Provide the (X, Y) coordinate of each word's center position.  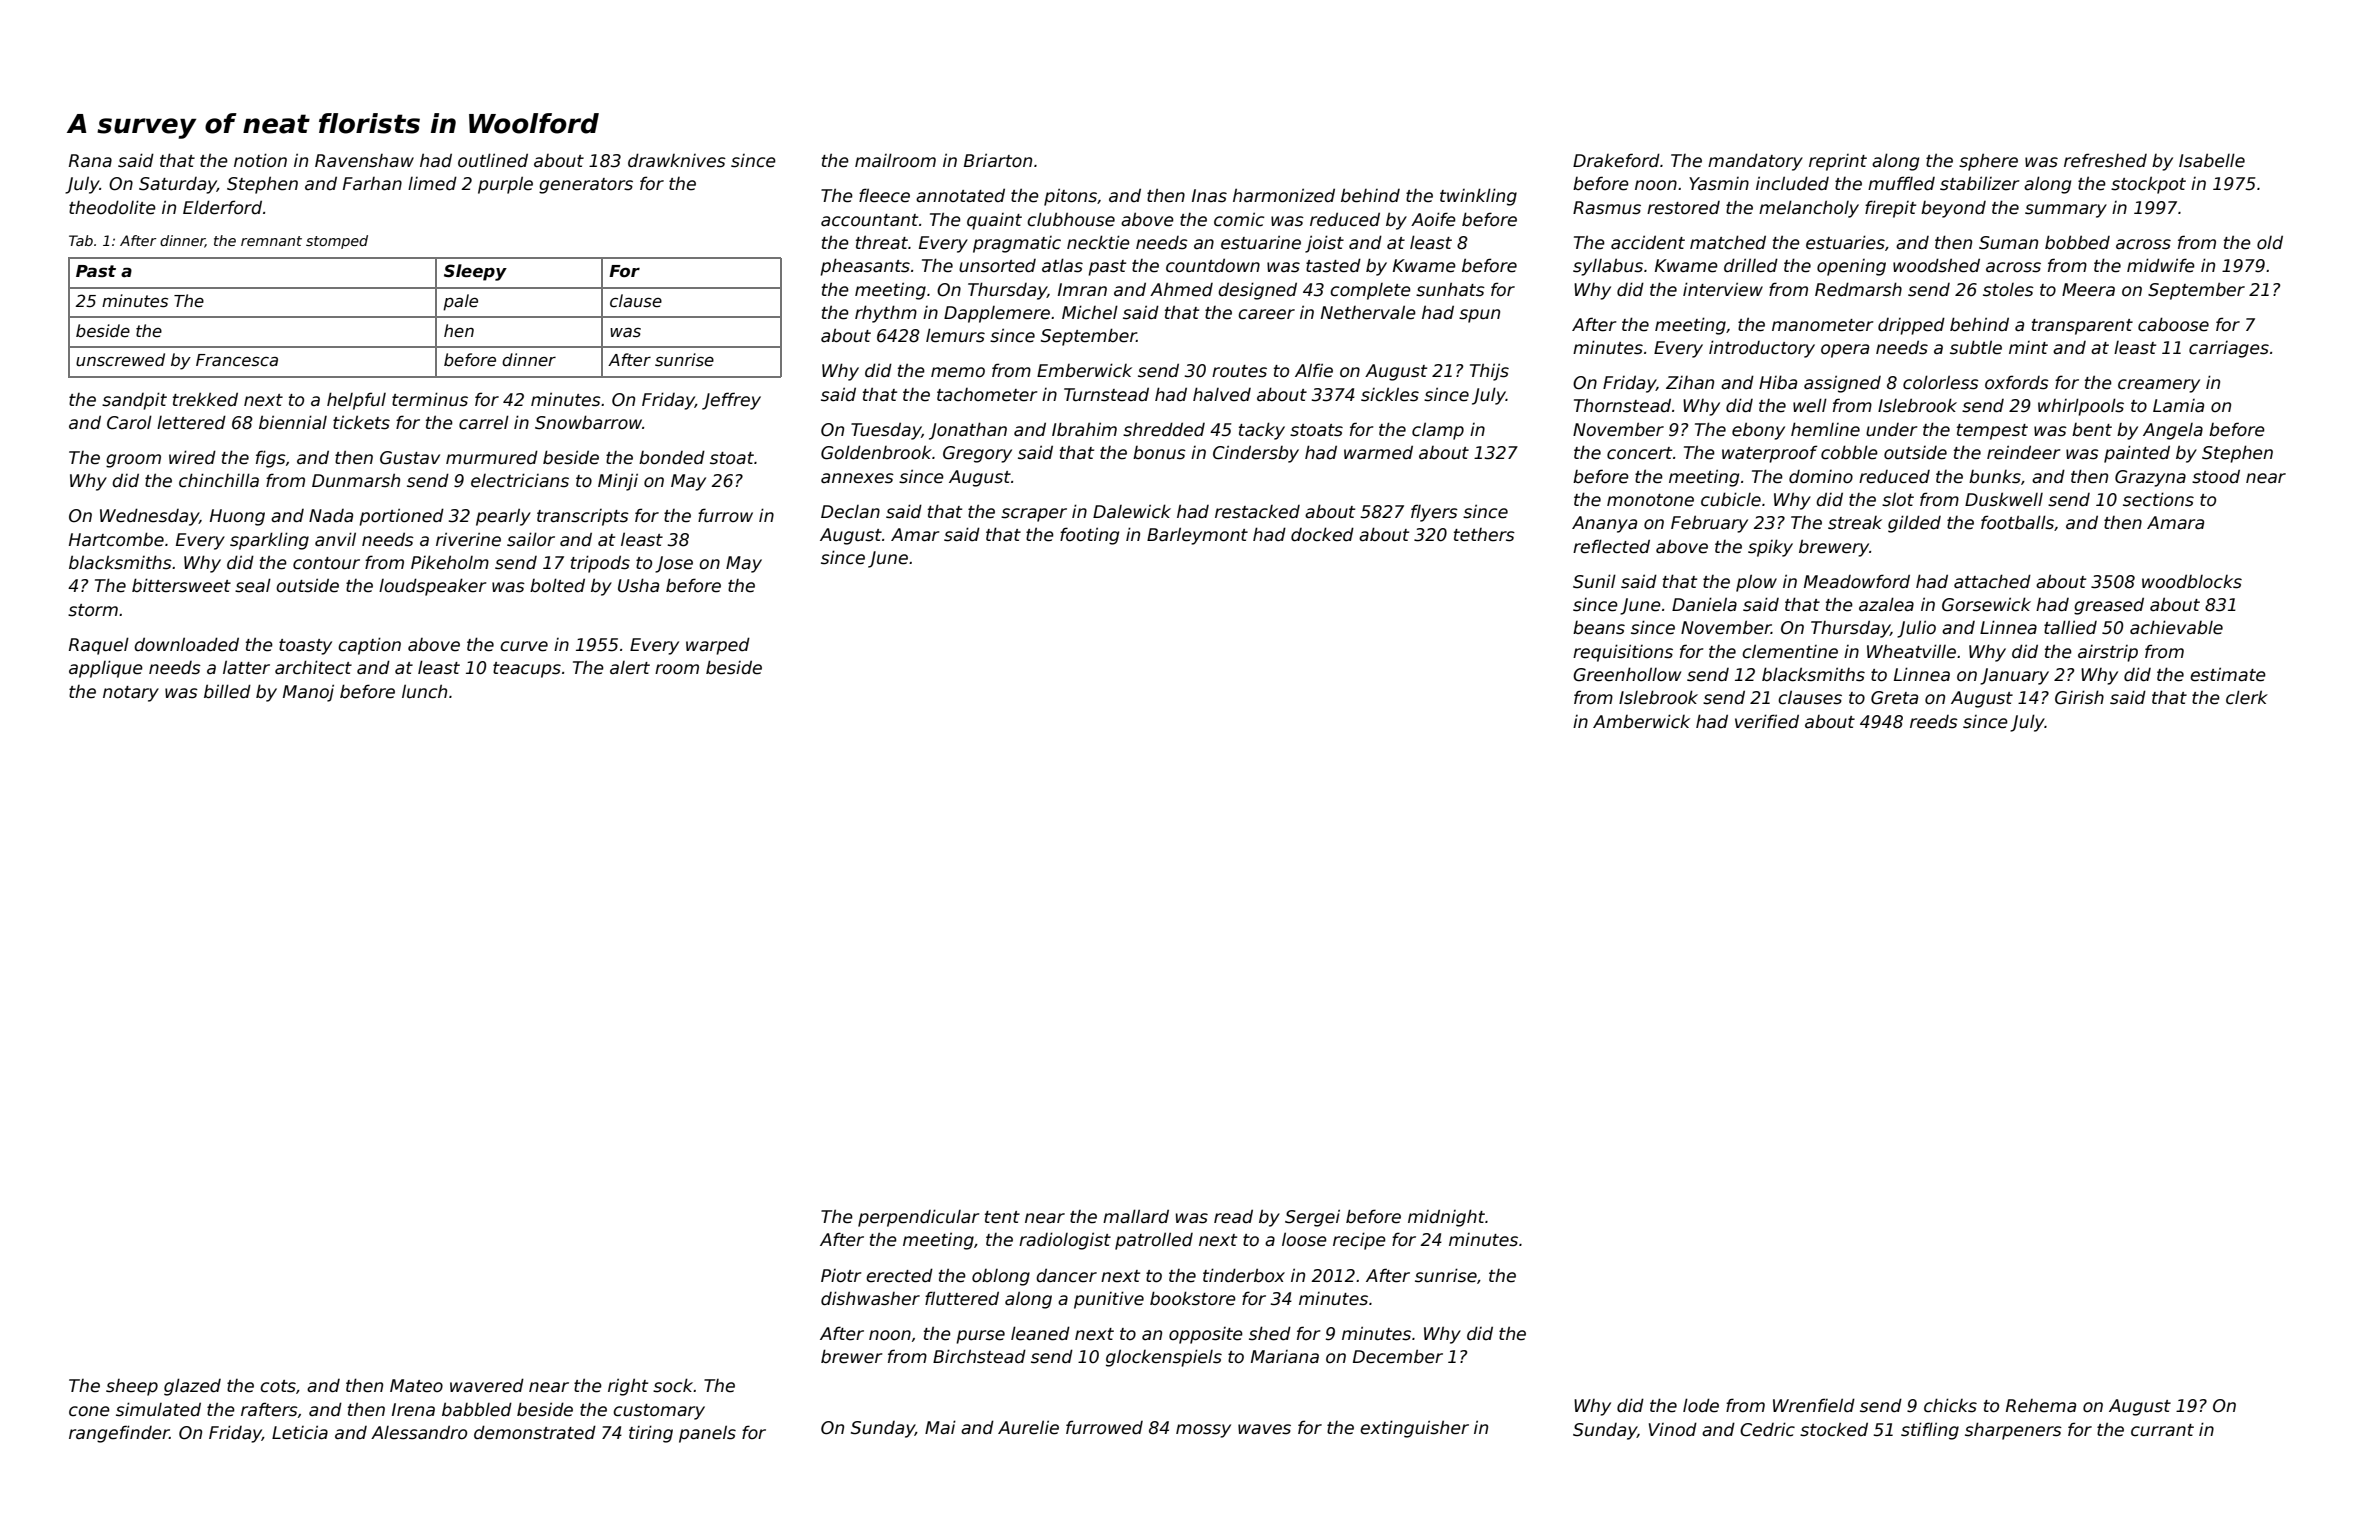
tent (1002, 1217)
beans (1599, 628)
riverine (468, 539)
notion (260, 160)
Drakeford (1616, 160)
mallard (1136, 1216)
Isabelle (2212, 160)
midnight (1446, 1218)
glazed (192, 1387)
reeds (1934, 722)
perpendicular (919, 1218)
